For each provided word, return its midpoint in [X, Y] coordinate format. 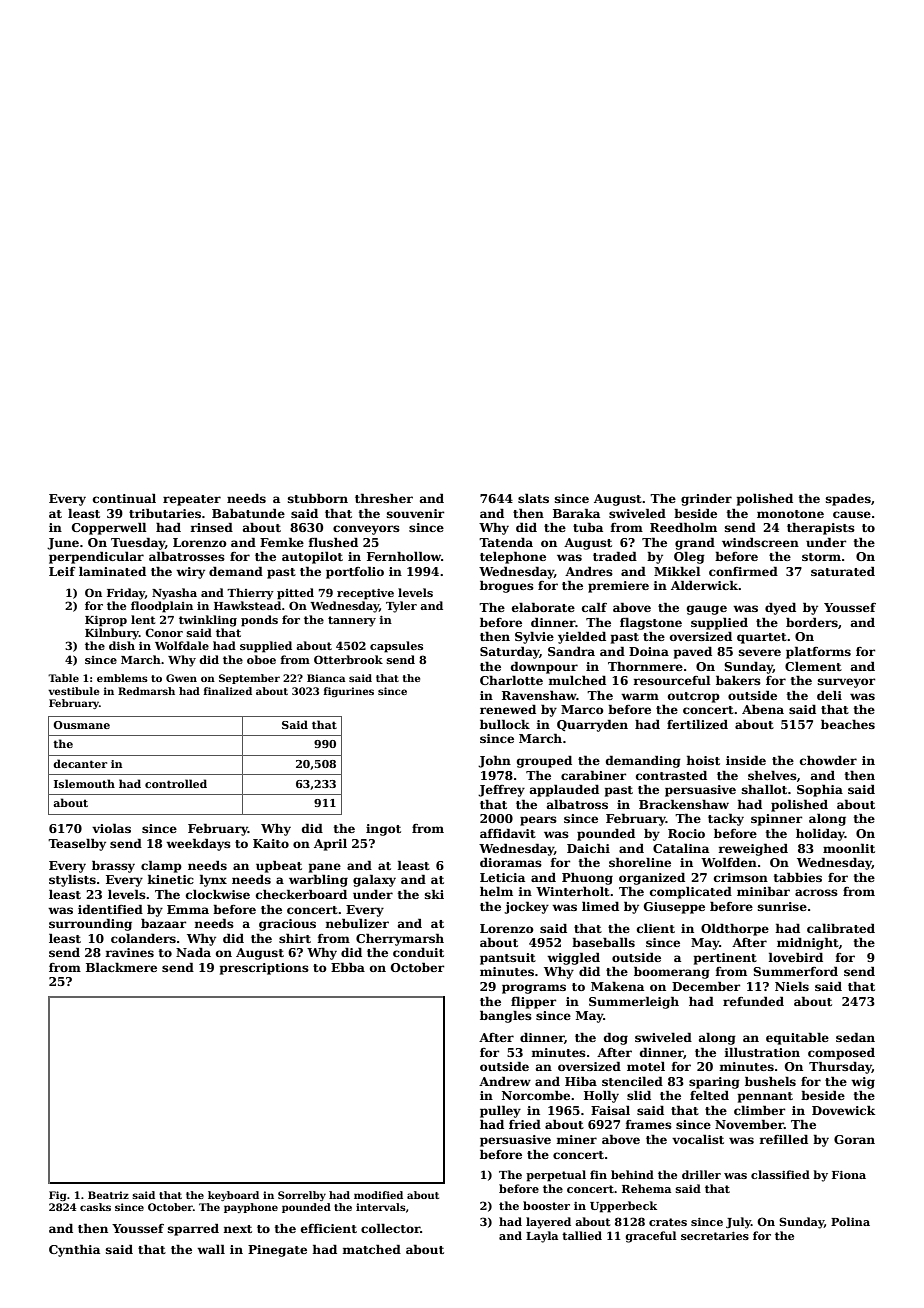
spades [848, 499]
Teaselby [77, 844]
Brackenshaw [684, 804]
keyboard [233, 1196]
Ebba [348, 967]
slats [533, 498]
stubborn [318, 498]
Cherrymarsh [400, 939]
